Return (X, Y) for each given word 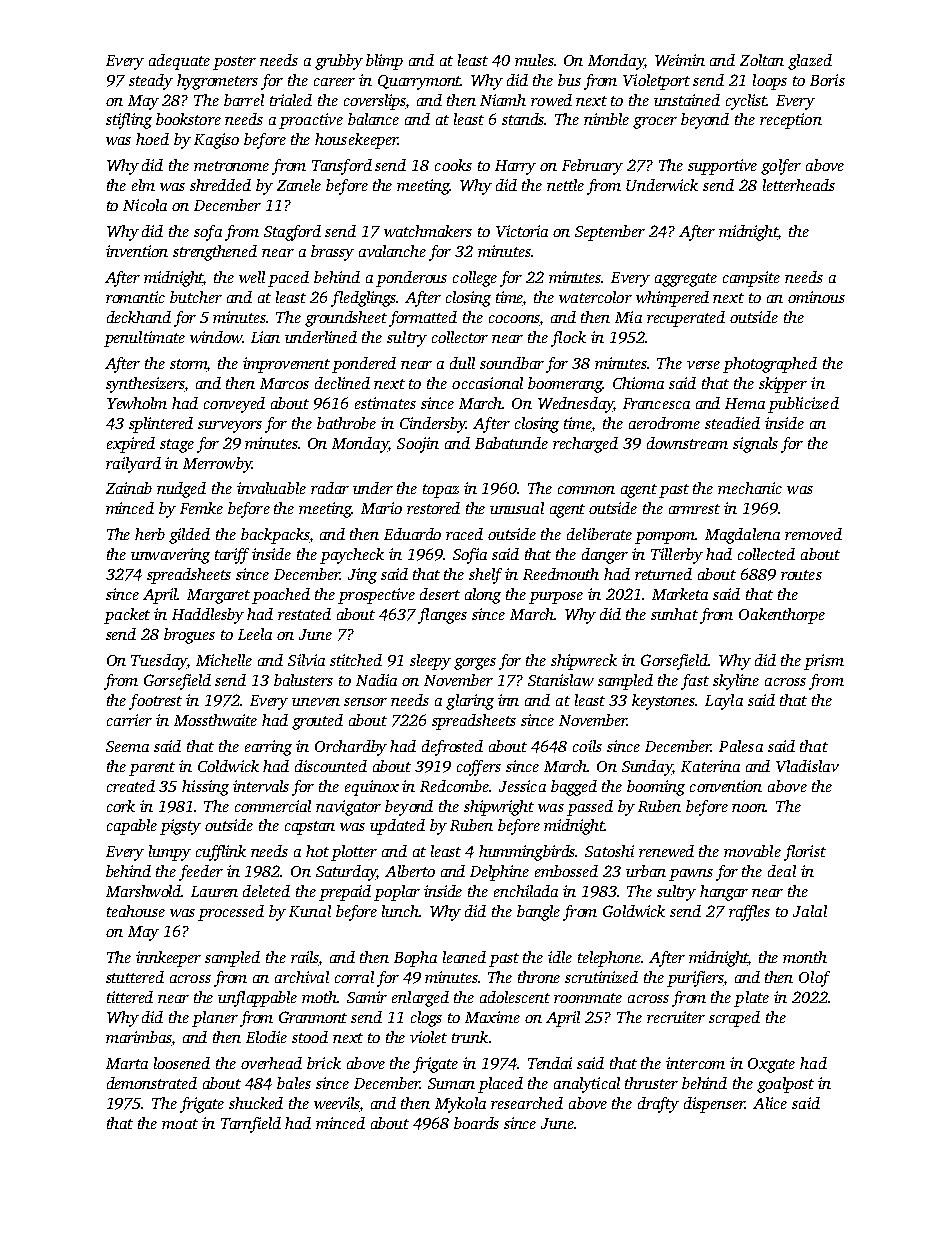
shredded (220, 185)
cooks (453, 165)
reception (791, 121)
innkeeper (168, 959)
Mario (381, 508)
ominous (816, 297)
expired (131, 445)
